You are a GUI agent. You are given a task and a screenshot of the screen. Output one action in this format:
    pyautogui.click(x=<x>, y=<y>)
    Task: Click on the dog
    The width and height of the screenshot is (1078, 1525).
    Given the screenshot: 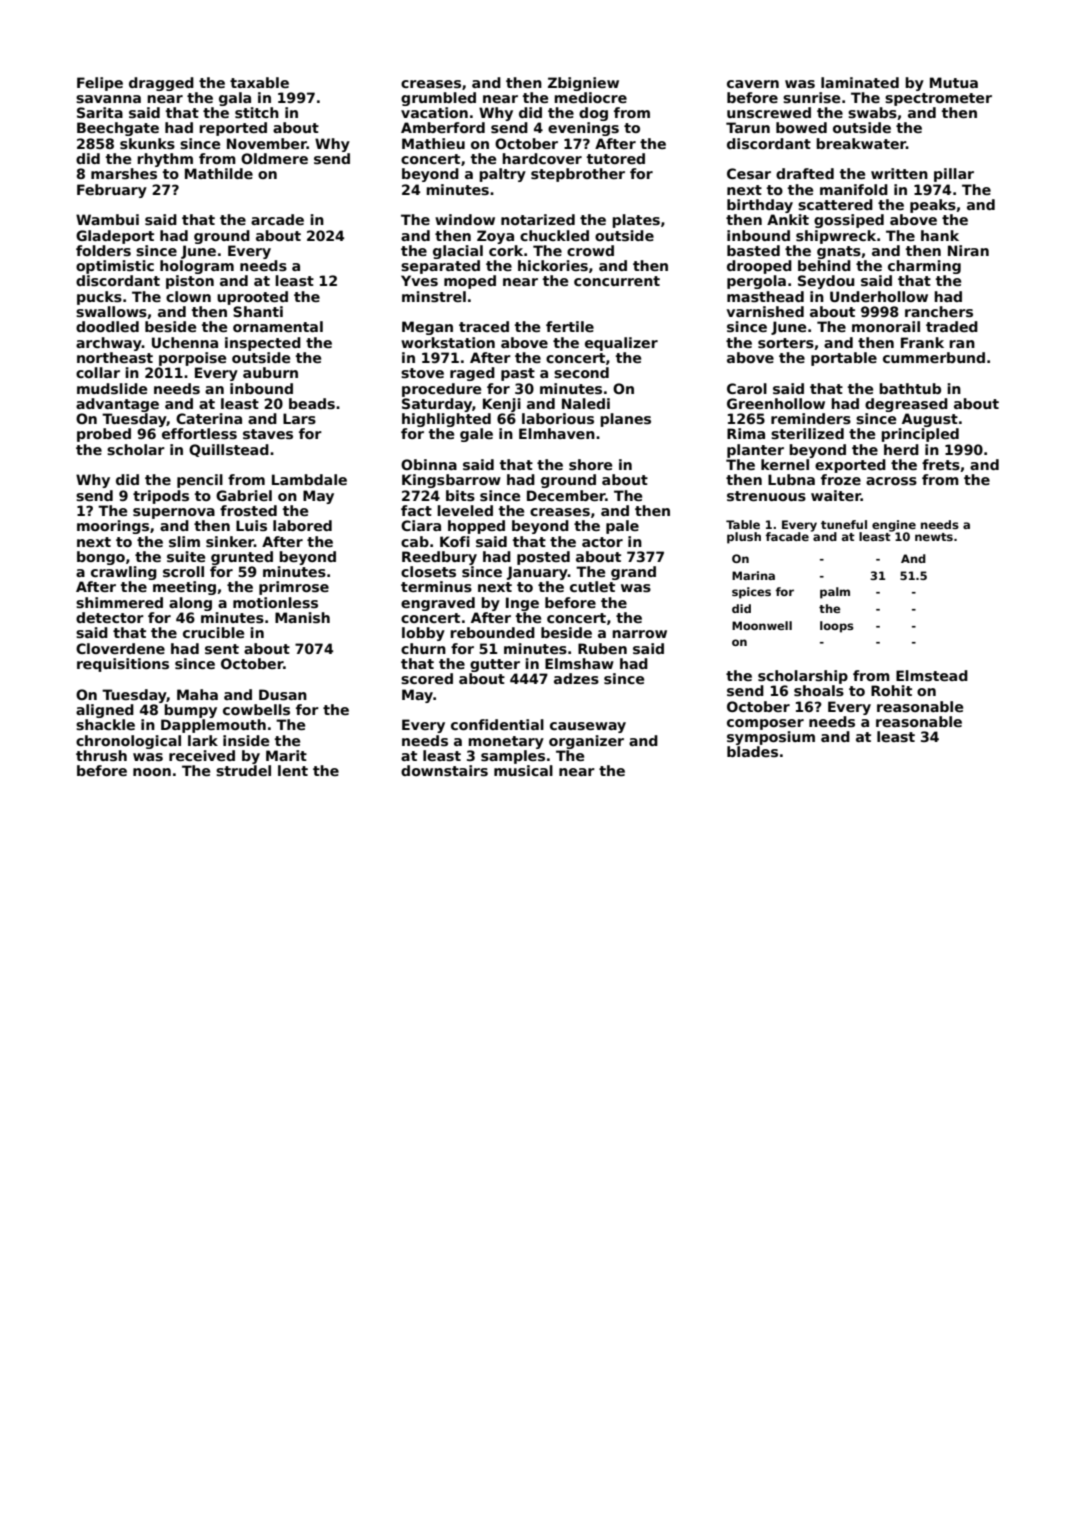 What is the action you would take?
    pyautogui.click(x=593, y=114)
